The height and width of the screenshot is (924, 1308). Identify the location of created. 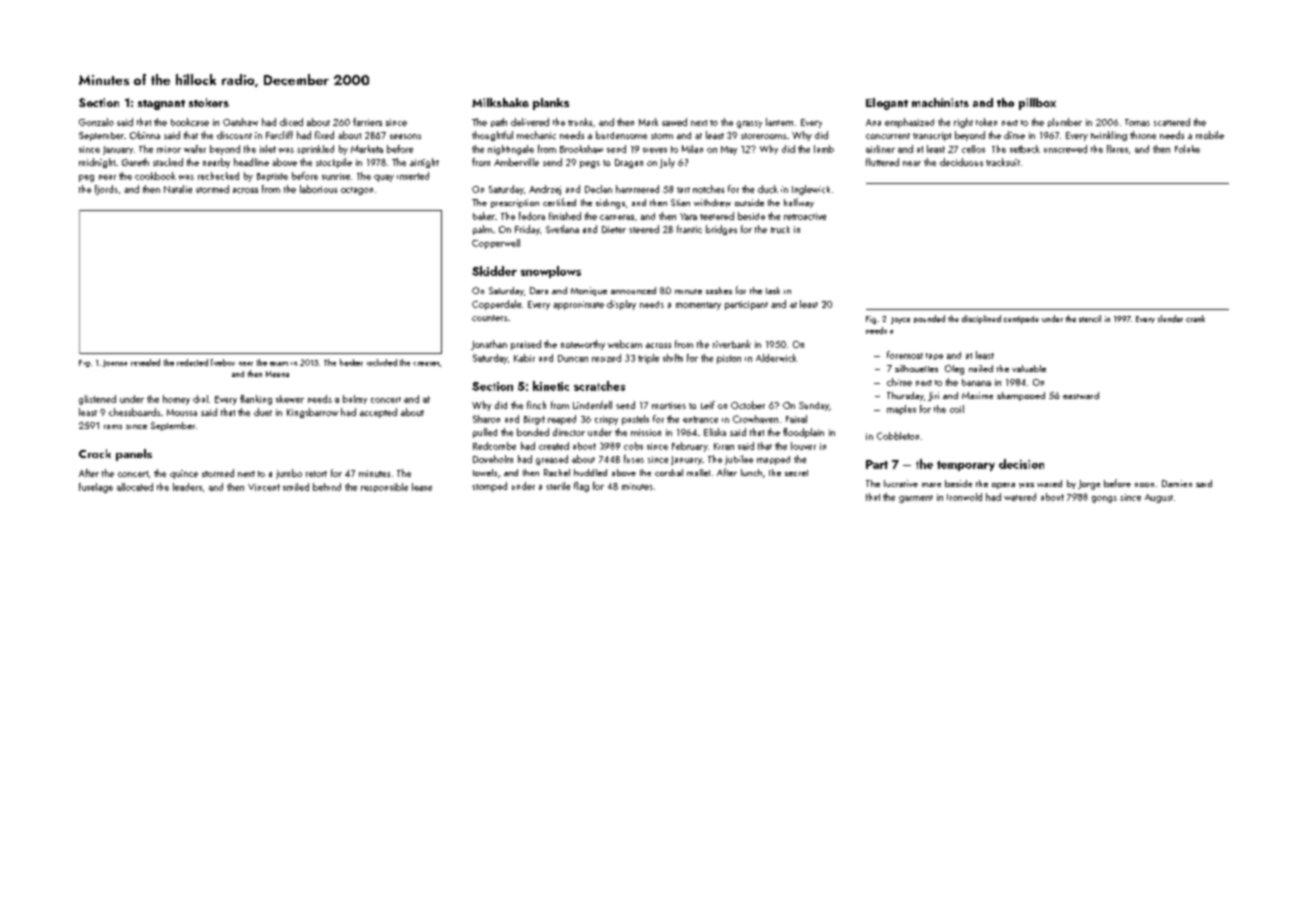
(554, 446).
